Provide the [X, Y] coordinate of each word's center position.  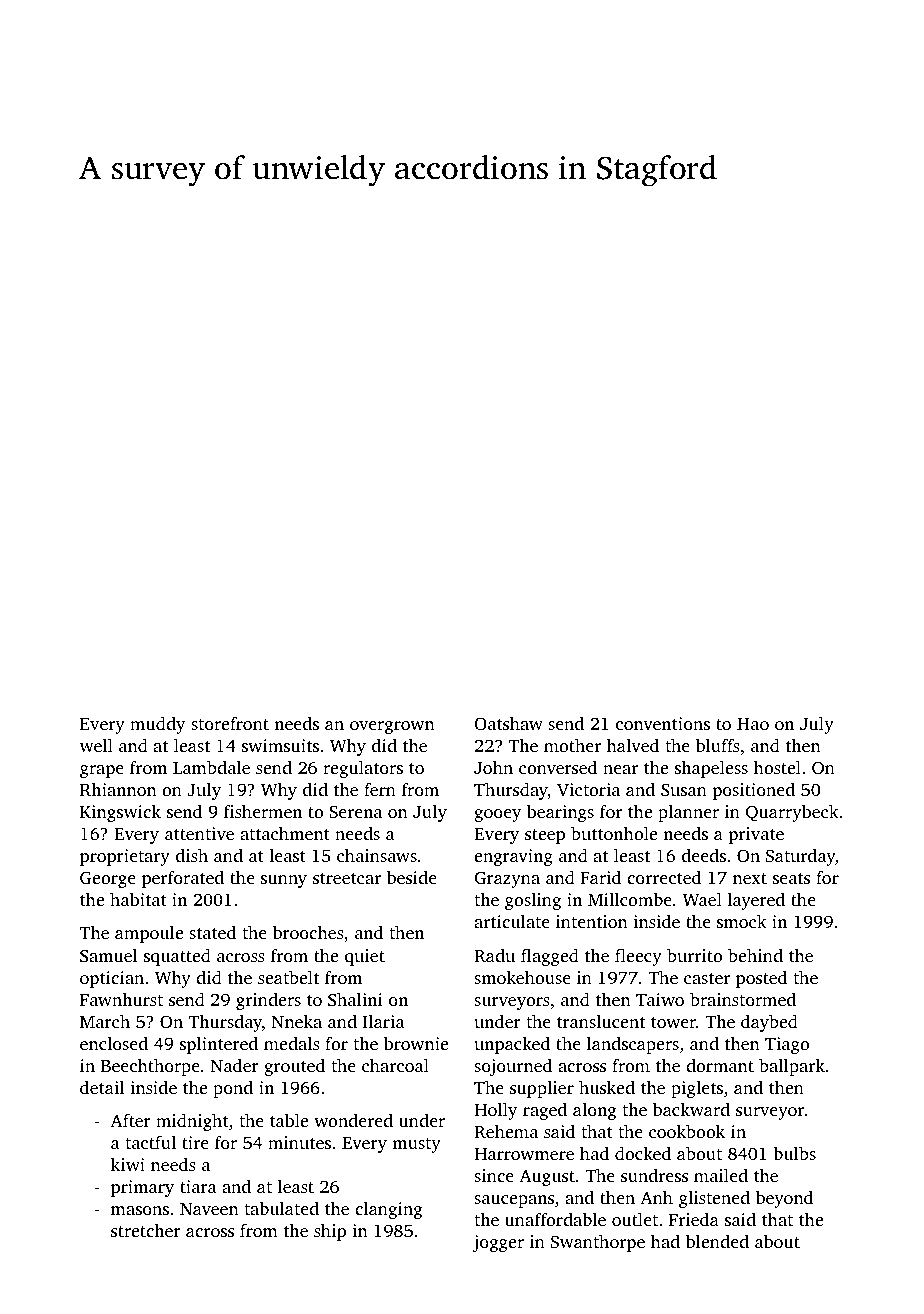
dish [192, 855]
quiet [365, 957]
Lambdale [211, 767]
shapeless [711, 769]
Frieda [694, 1219]
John [493, 767]
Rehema [506, 1131]
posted [761, 979]
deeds [704, 855]
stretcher [146, 1230]
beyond [784, 1199]
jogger [498, 1243]
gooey [498, 815]
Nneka [297, 1021]
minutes [299, 1142]
